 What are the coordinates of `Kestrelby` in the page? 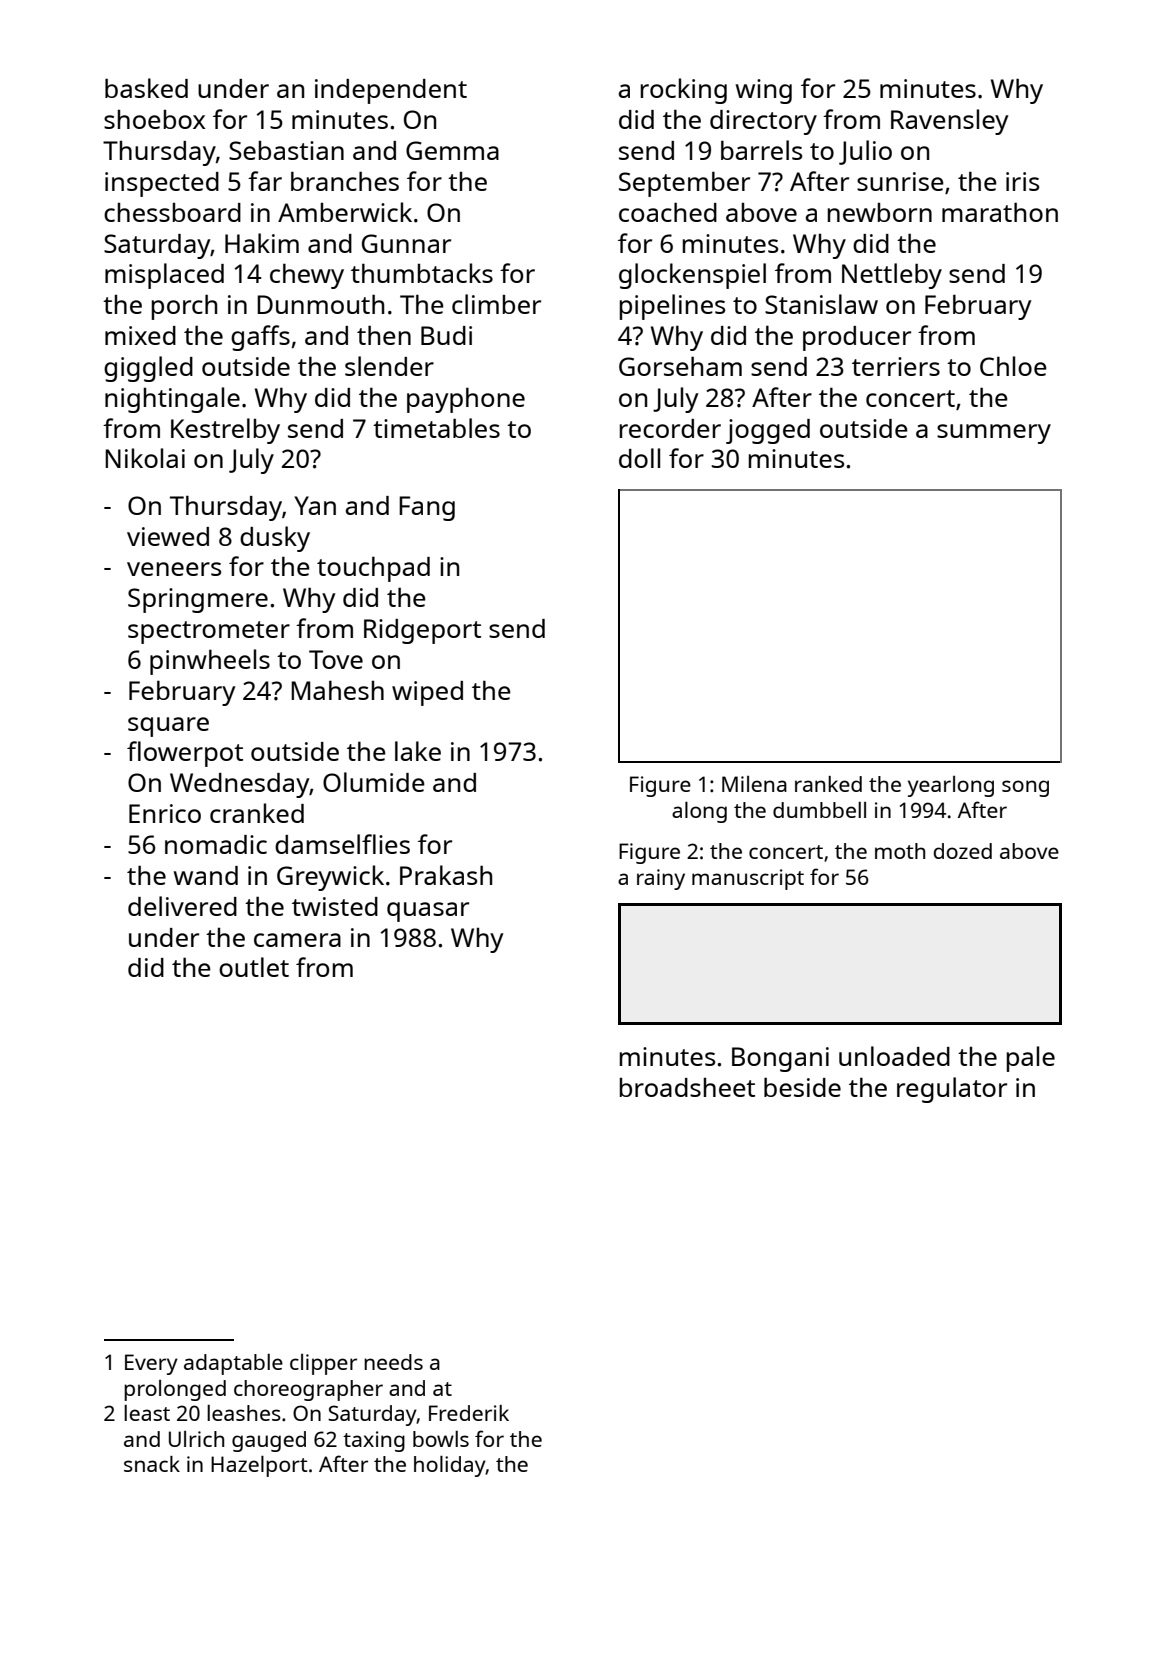 It's located at (225, 431).
